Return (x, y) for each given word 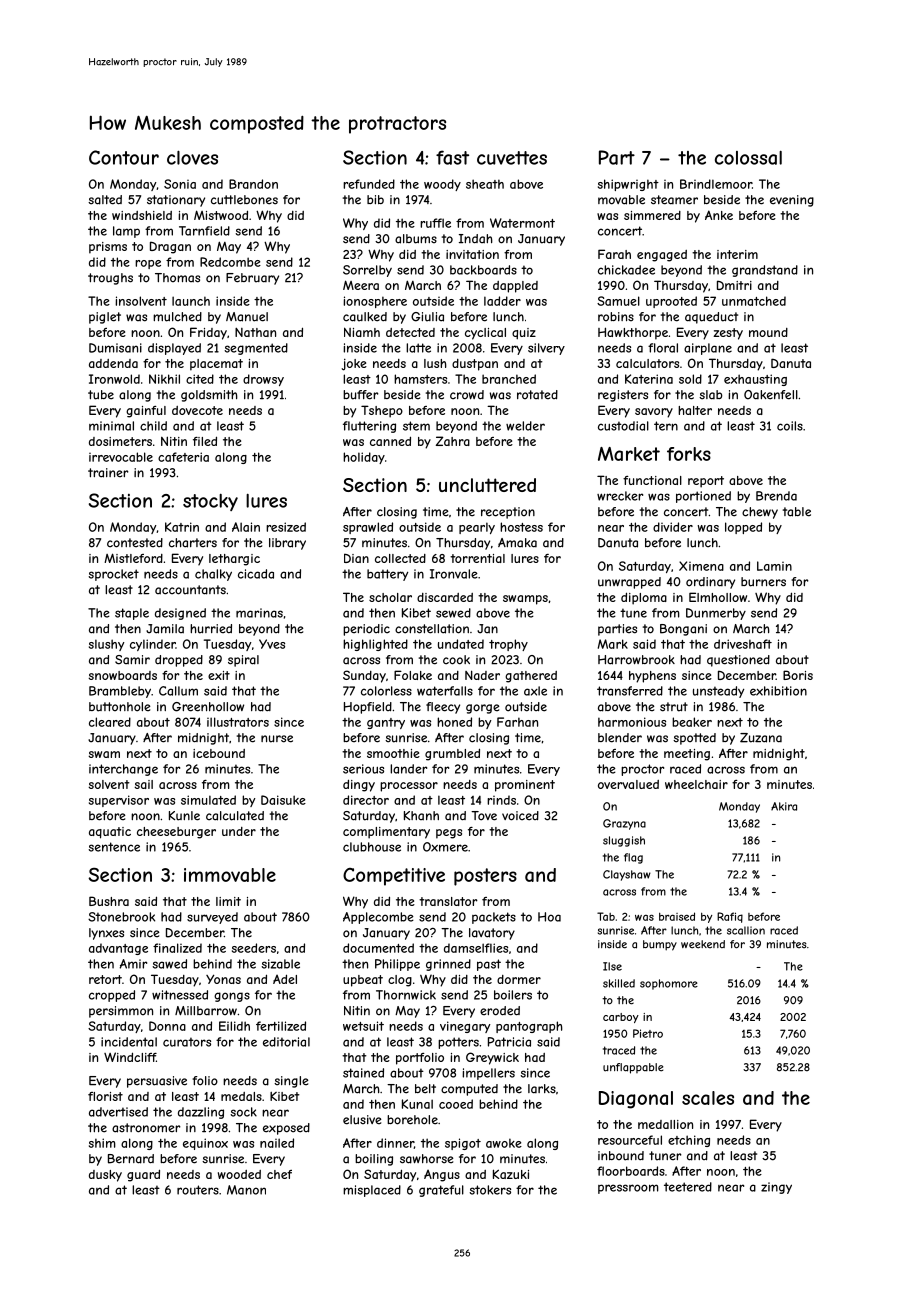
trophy (508, 645)
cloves (192, 157)
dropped (179, 661)
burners (763, 582)
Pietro (648, 1033)
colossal (748, 158)
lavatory (492, 934)
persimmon (121, 1012)
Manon (246, 1190)
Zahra (453, 441)
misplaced (372, 1191)
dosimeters (120, 441)
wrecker (620, 496)
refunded (369, 184)
